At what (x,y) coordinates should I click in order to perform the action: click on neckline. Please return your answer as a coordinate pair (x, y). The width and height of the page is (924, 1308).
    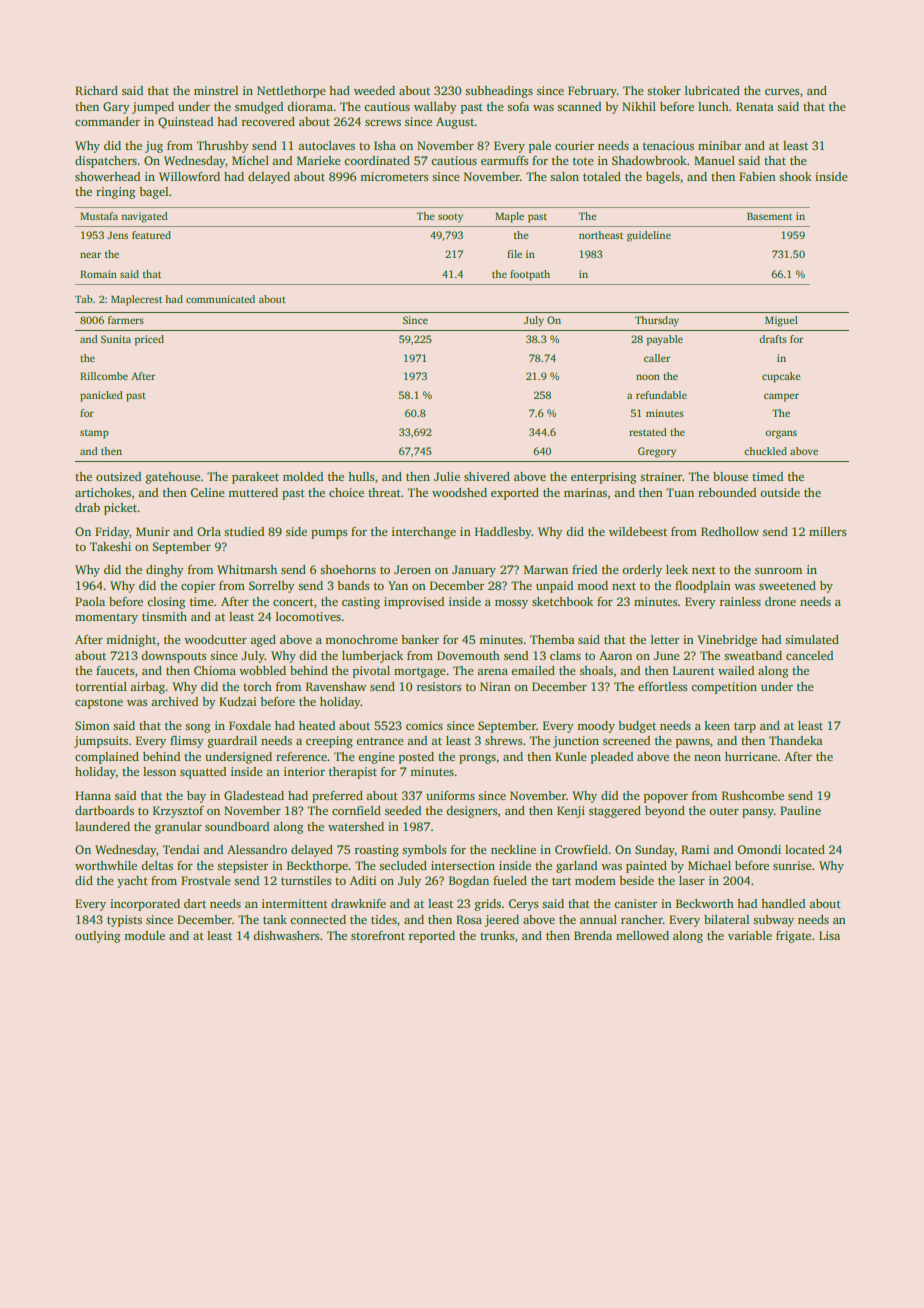
    Looking at the image, I should click on (513, 849).
